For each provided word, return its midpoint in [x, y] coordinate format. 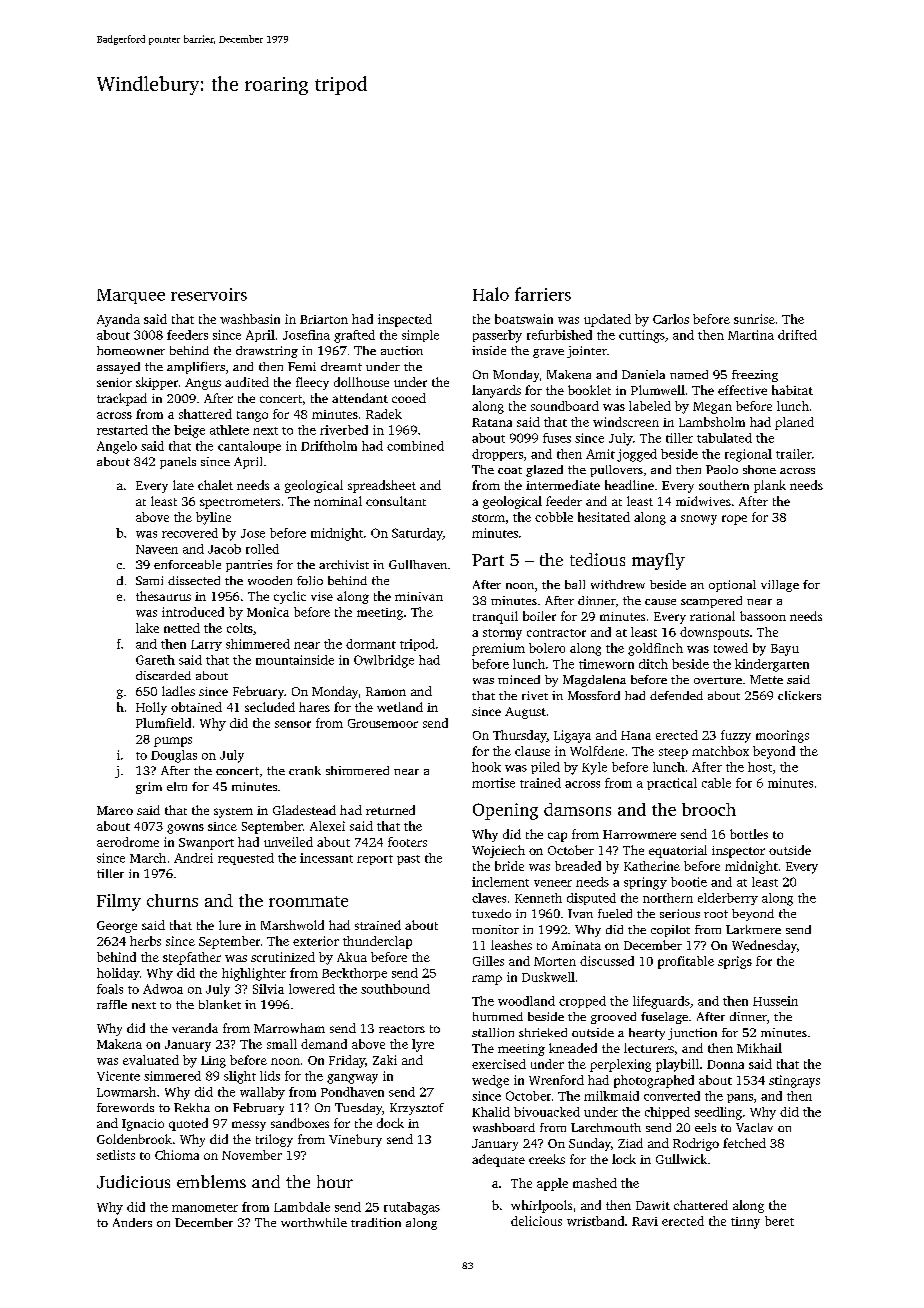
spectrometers [240, 503]
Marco [115, 810]
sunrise [754, 319]
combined [415, 446]
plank [770, 486]
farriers [543, 294]
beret [779, 1221]
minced [519, 679]
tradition [376, 1222]
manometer [205, 1208]
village [780, 586]
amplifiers [196, 368]
